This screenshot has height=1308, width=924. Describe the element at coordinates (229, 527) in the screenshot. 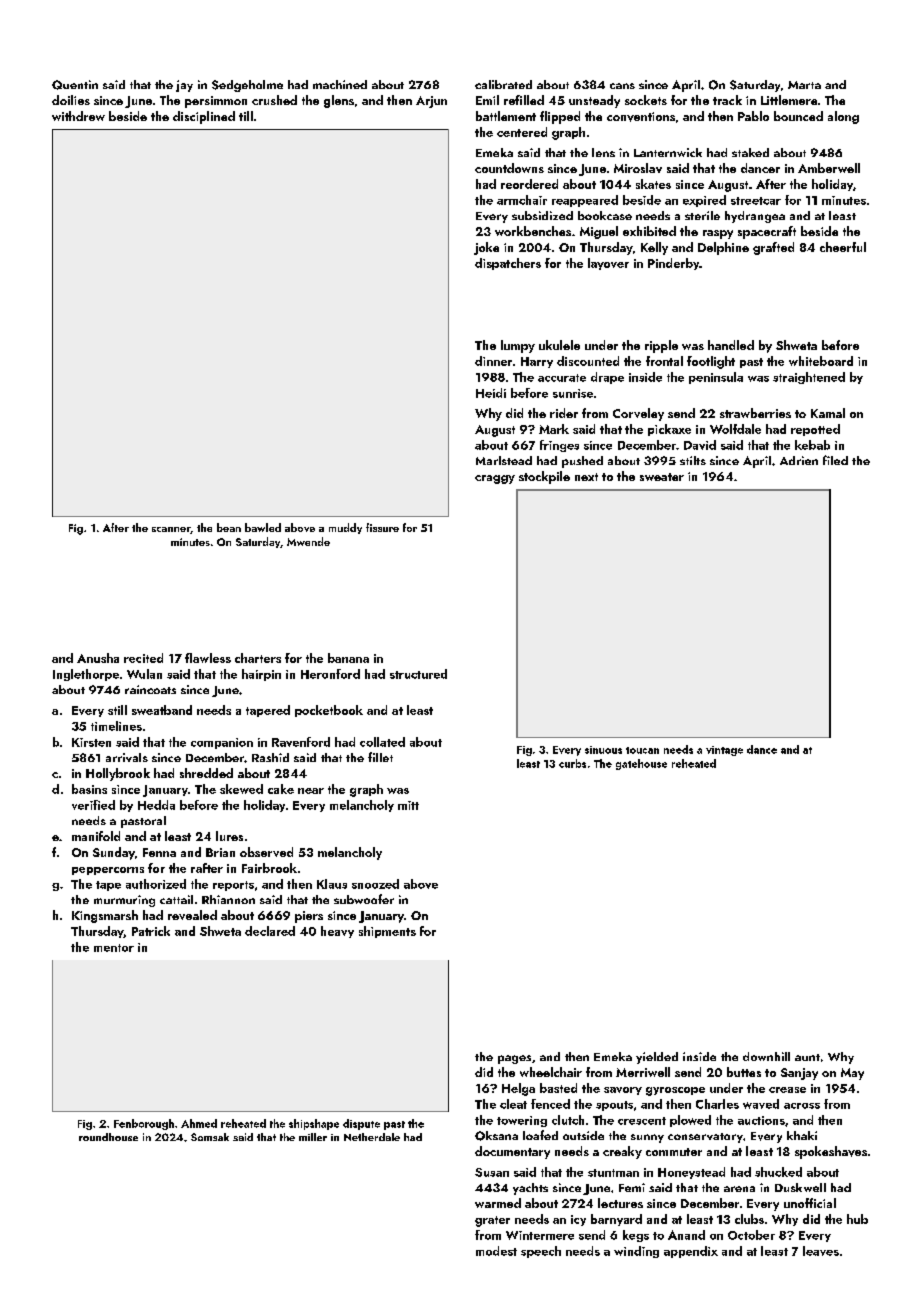

I see `bean` at that location.
